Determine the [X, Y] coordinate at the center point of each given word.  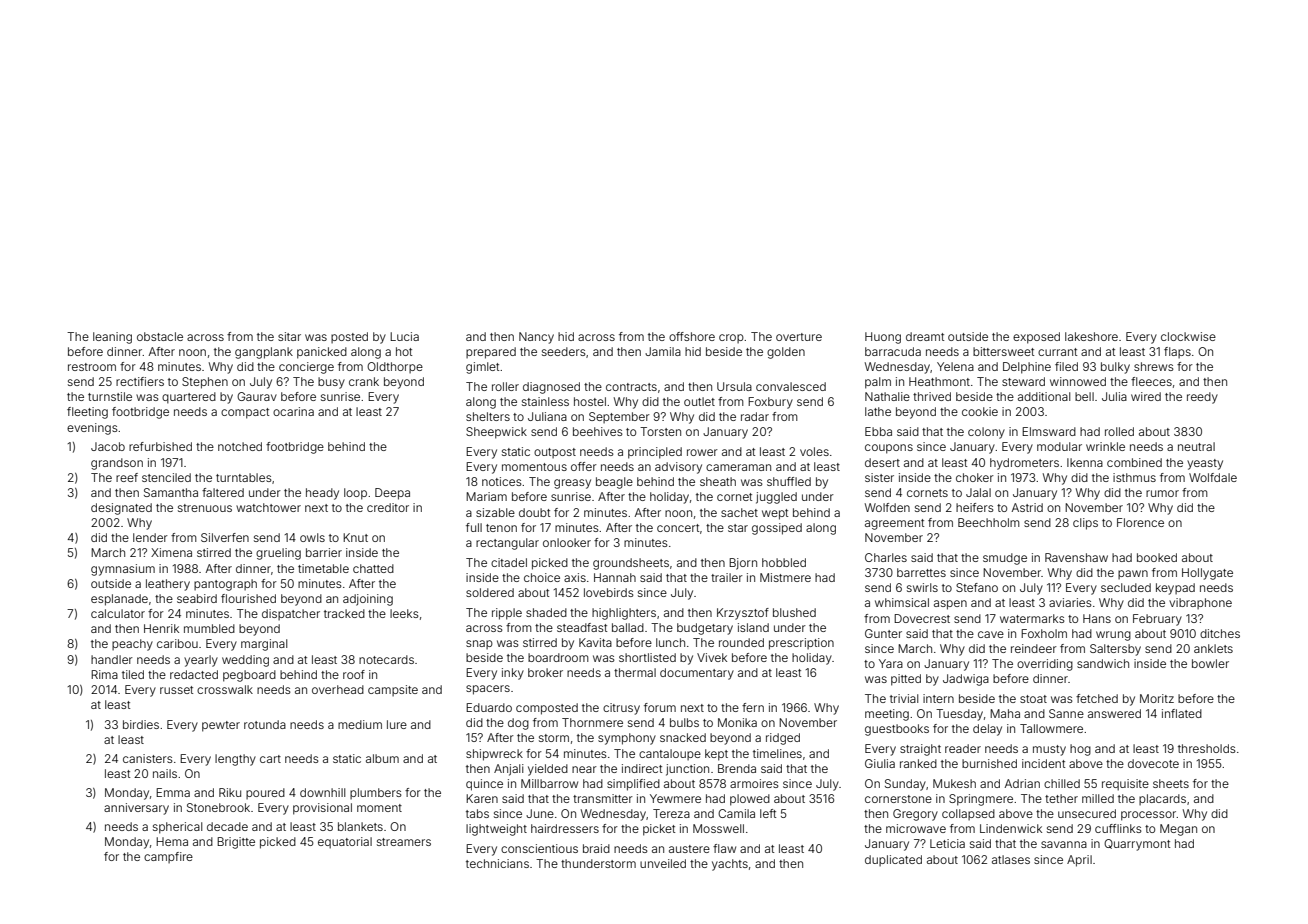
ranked [918, 763]
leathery [168, 585]
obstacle [160, 336]
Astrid [1027, 507]
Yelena [955, 366]
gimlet [482, 368]
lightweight [496, 830]
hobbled [784, 562]
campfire [168, 857]
